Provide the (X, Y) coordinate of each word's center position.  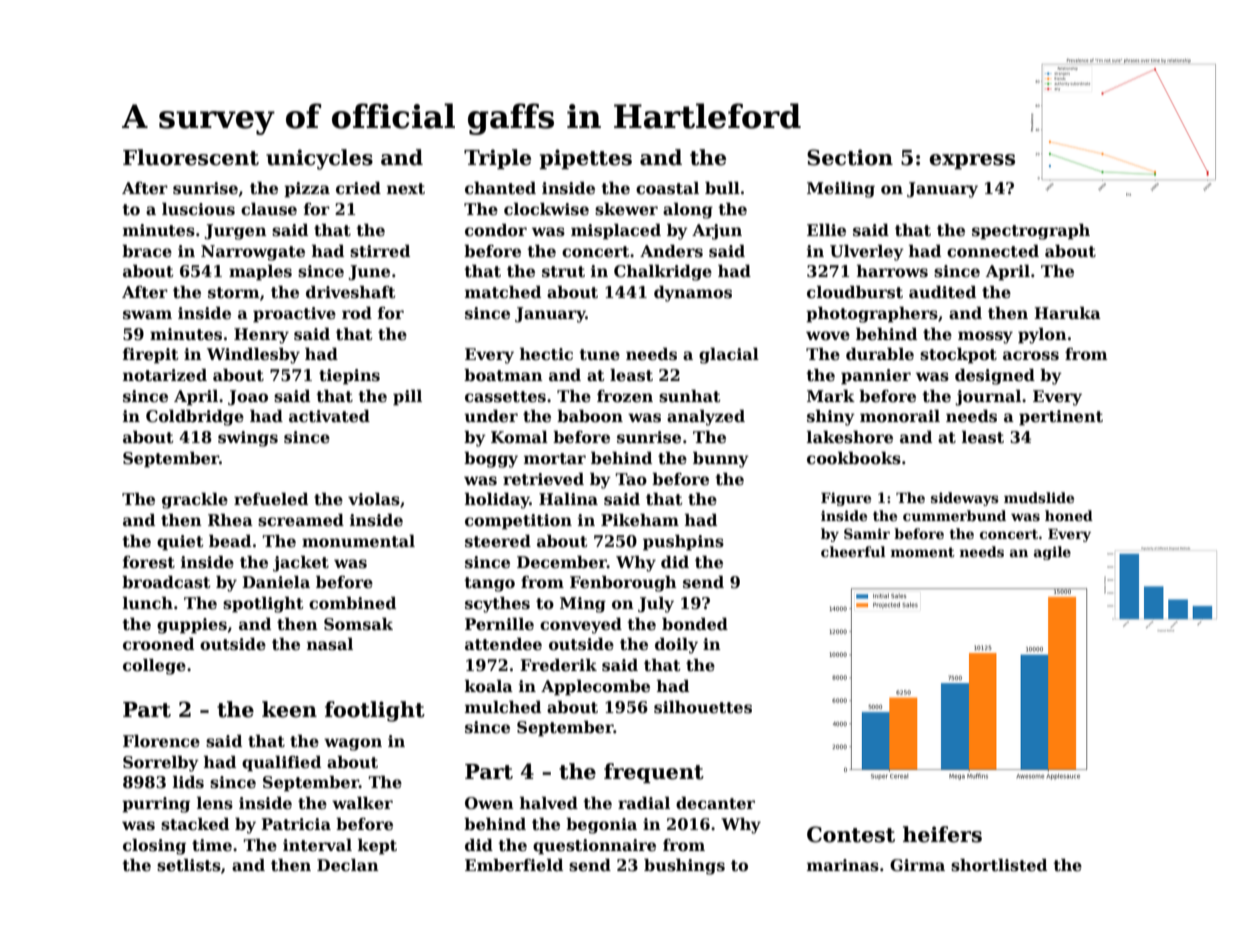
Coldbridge (195, 418)
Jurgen (235, 232)
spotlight (263, 605)
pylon (1042, 336)
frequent (654, 773)
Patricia (296, 824)
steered (498, 541)
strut (563, 272)
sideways (965, 499)
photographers (872, 315)
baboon (590, 416)
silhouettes (703, 707)
